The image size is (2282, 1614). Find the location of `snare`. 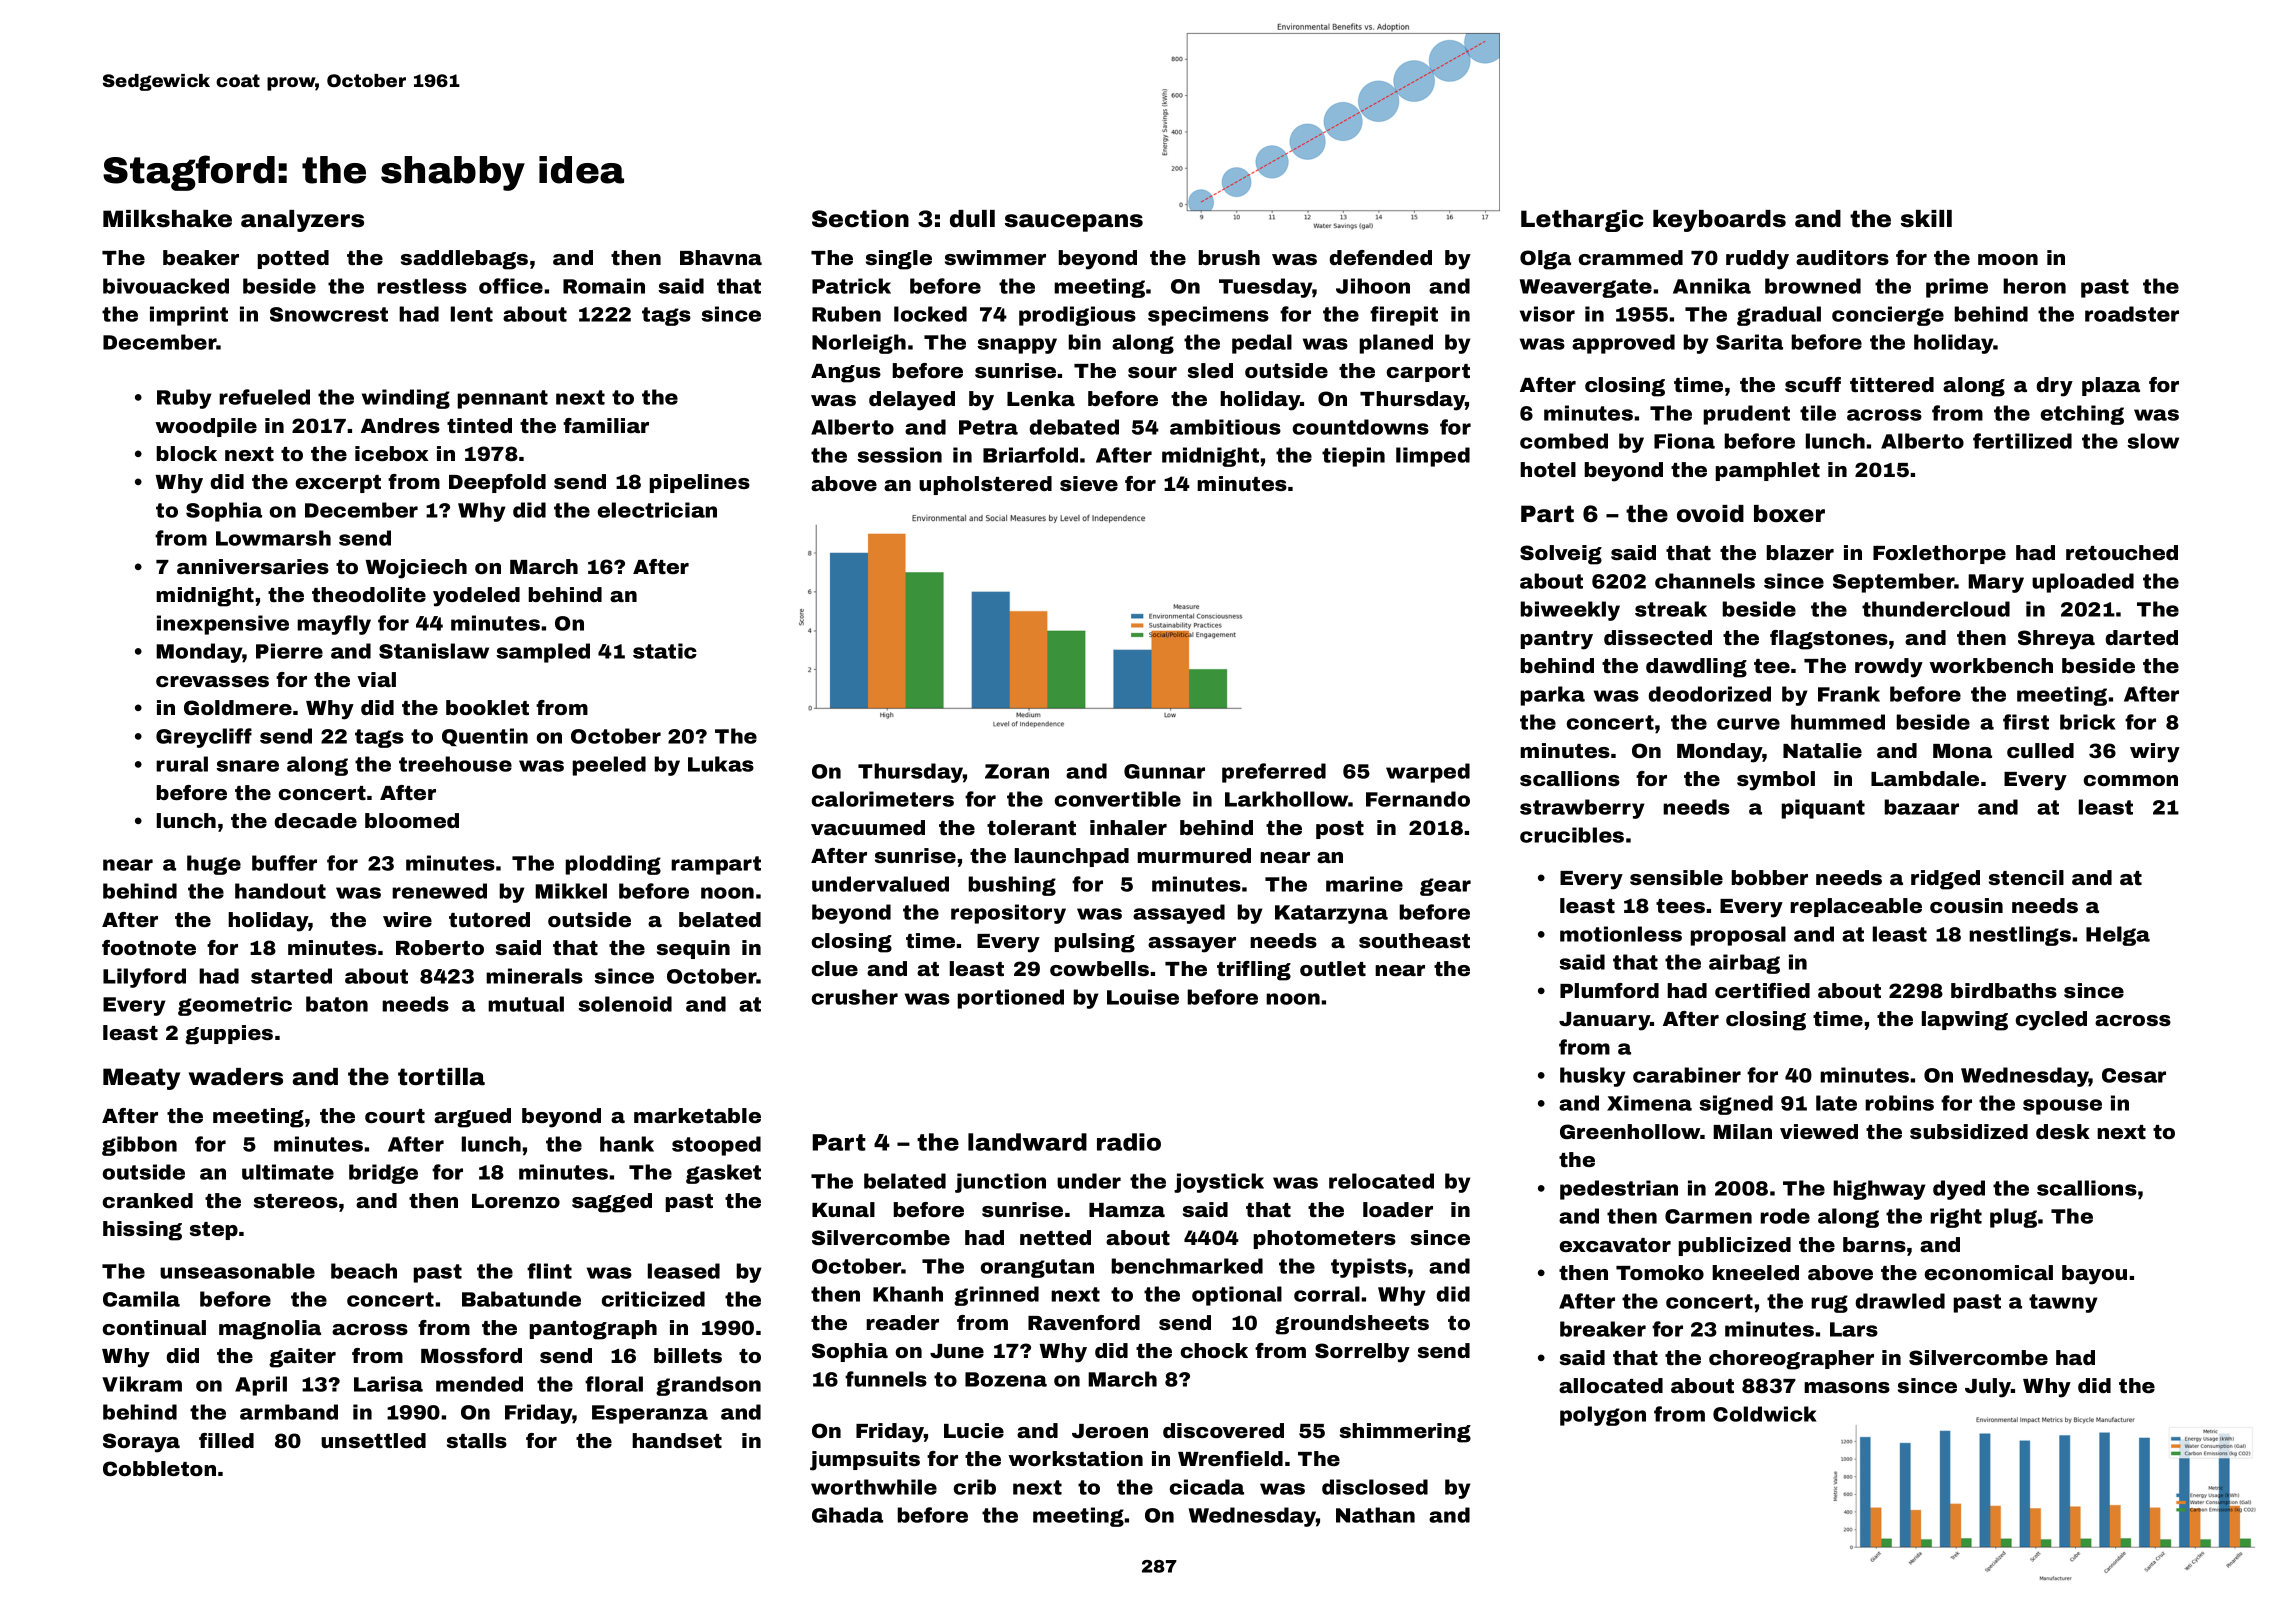

snare is located at coordinates (247, 766).
